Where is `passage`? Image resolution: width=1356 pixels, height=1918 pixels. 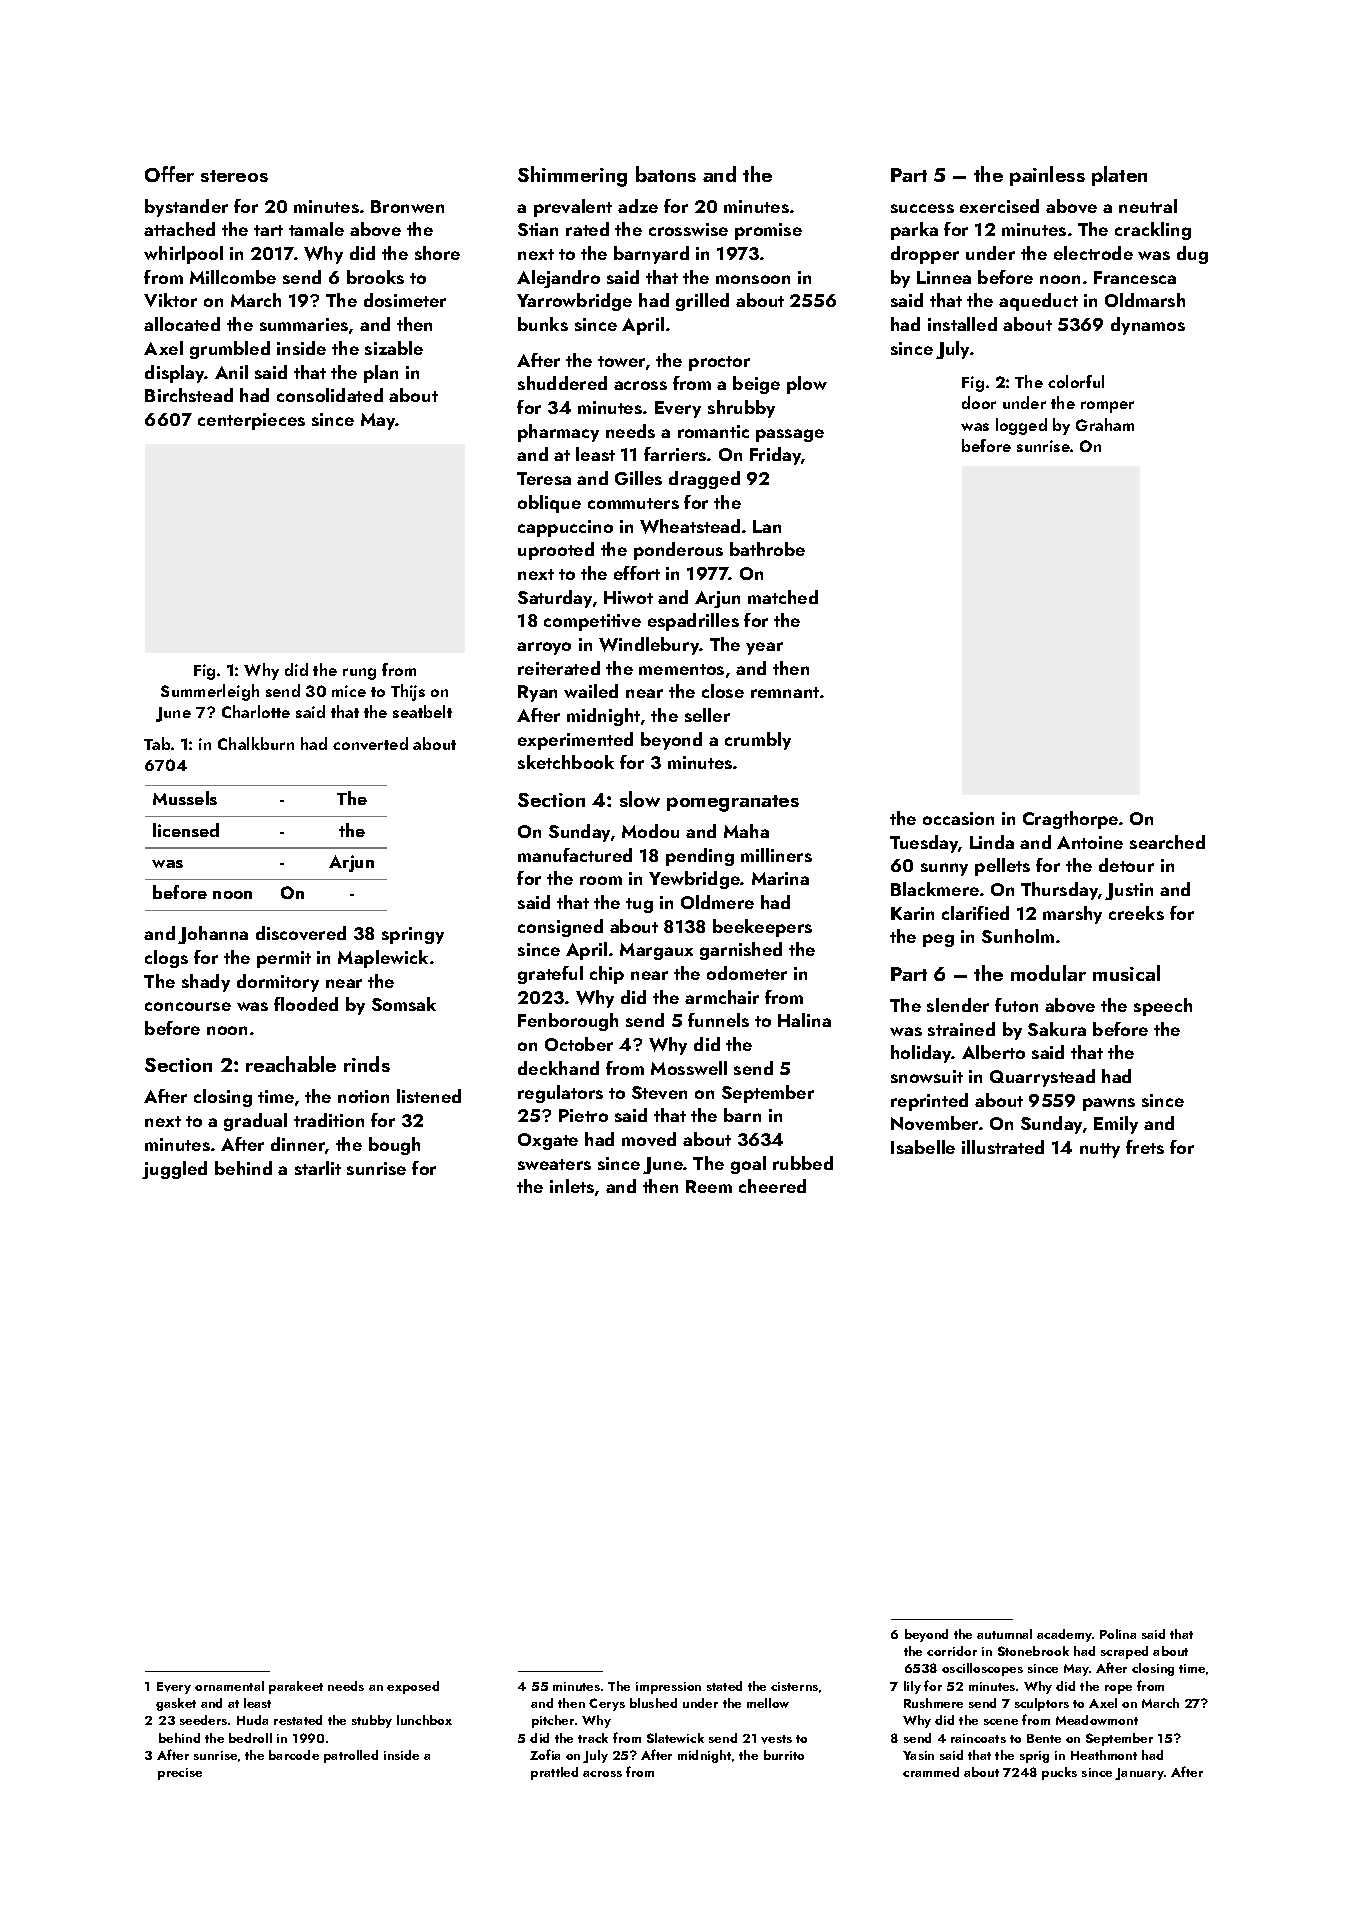
passage is located at coordinates (790, 435).
